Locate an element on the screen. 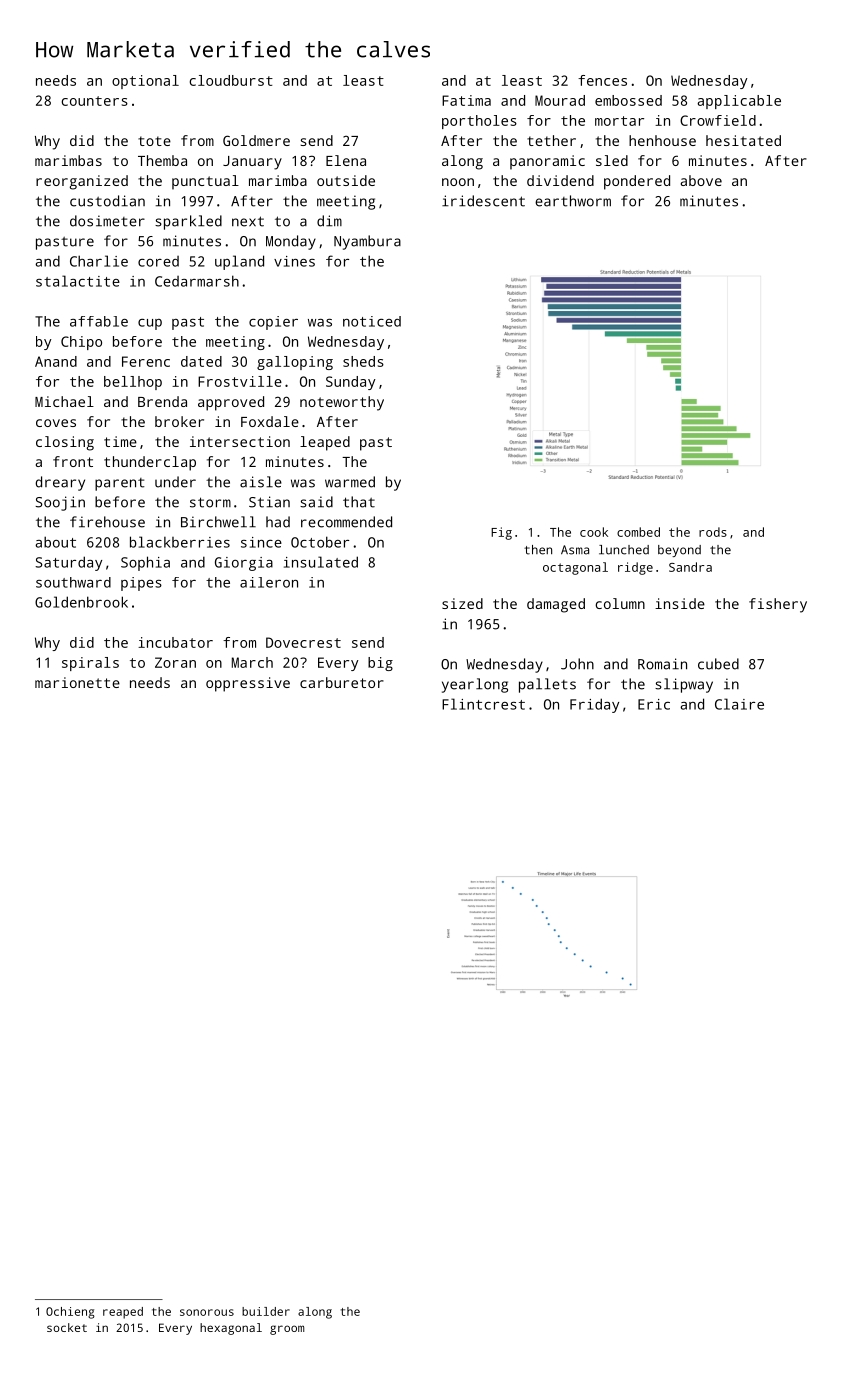  sized is located at coordinates (462, 603).
